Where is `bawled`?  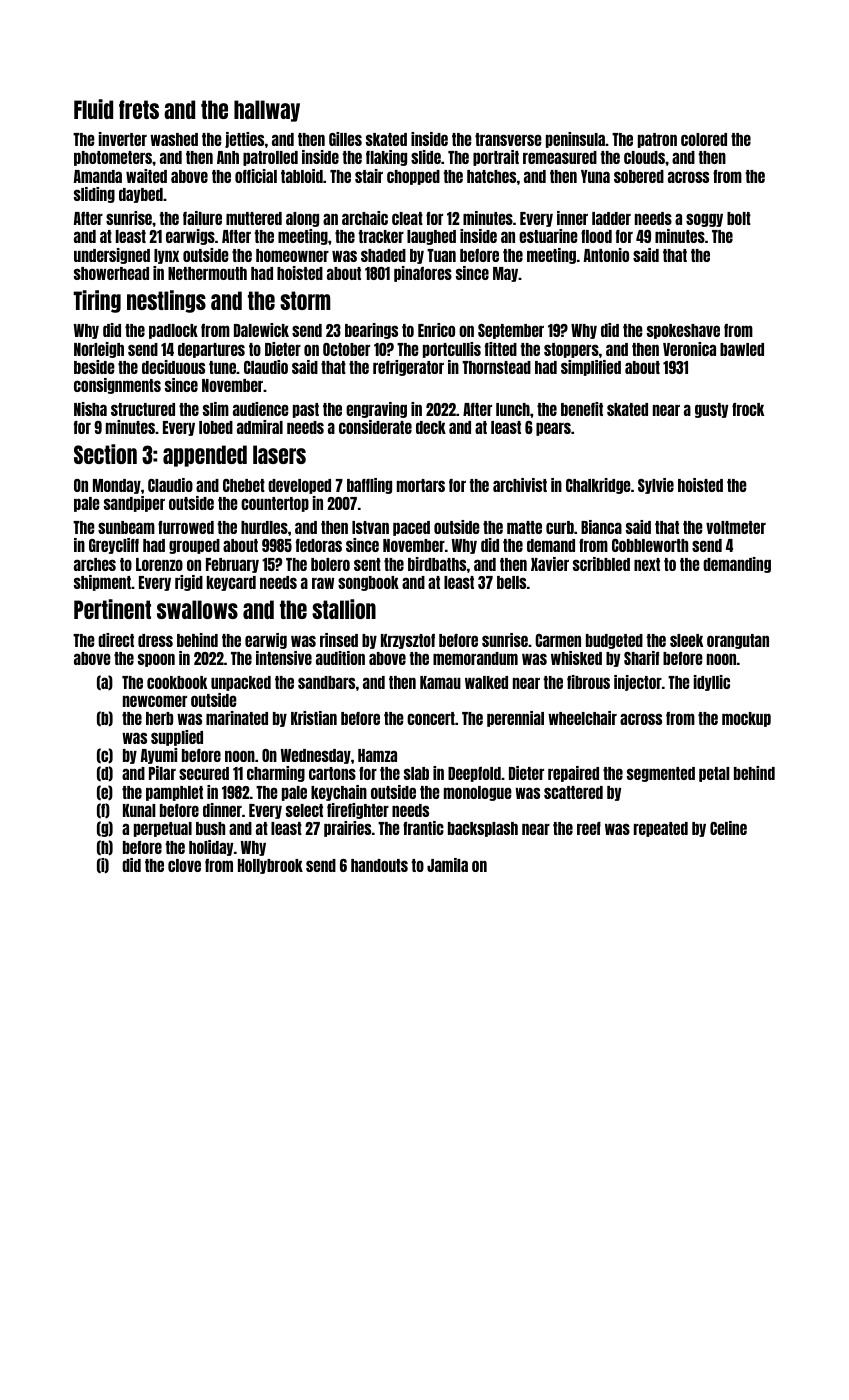
bawled is located at coordinates (742, 349).
